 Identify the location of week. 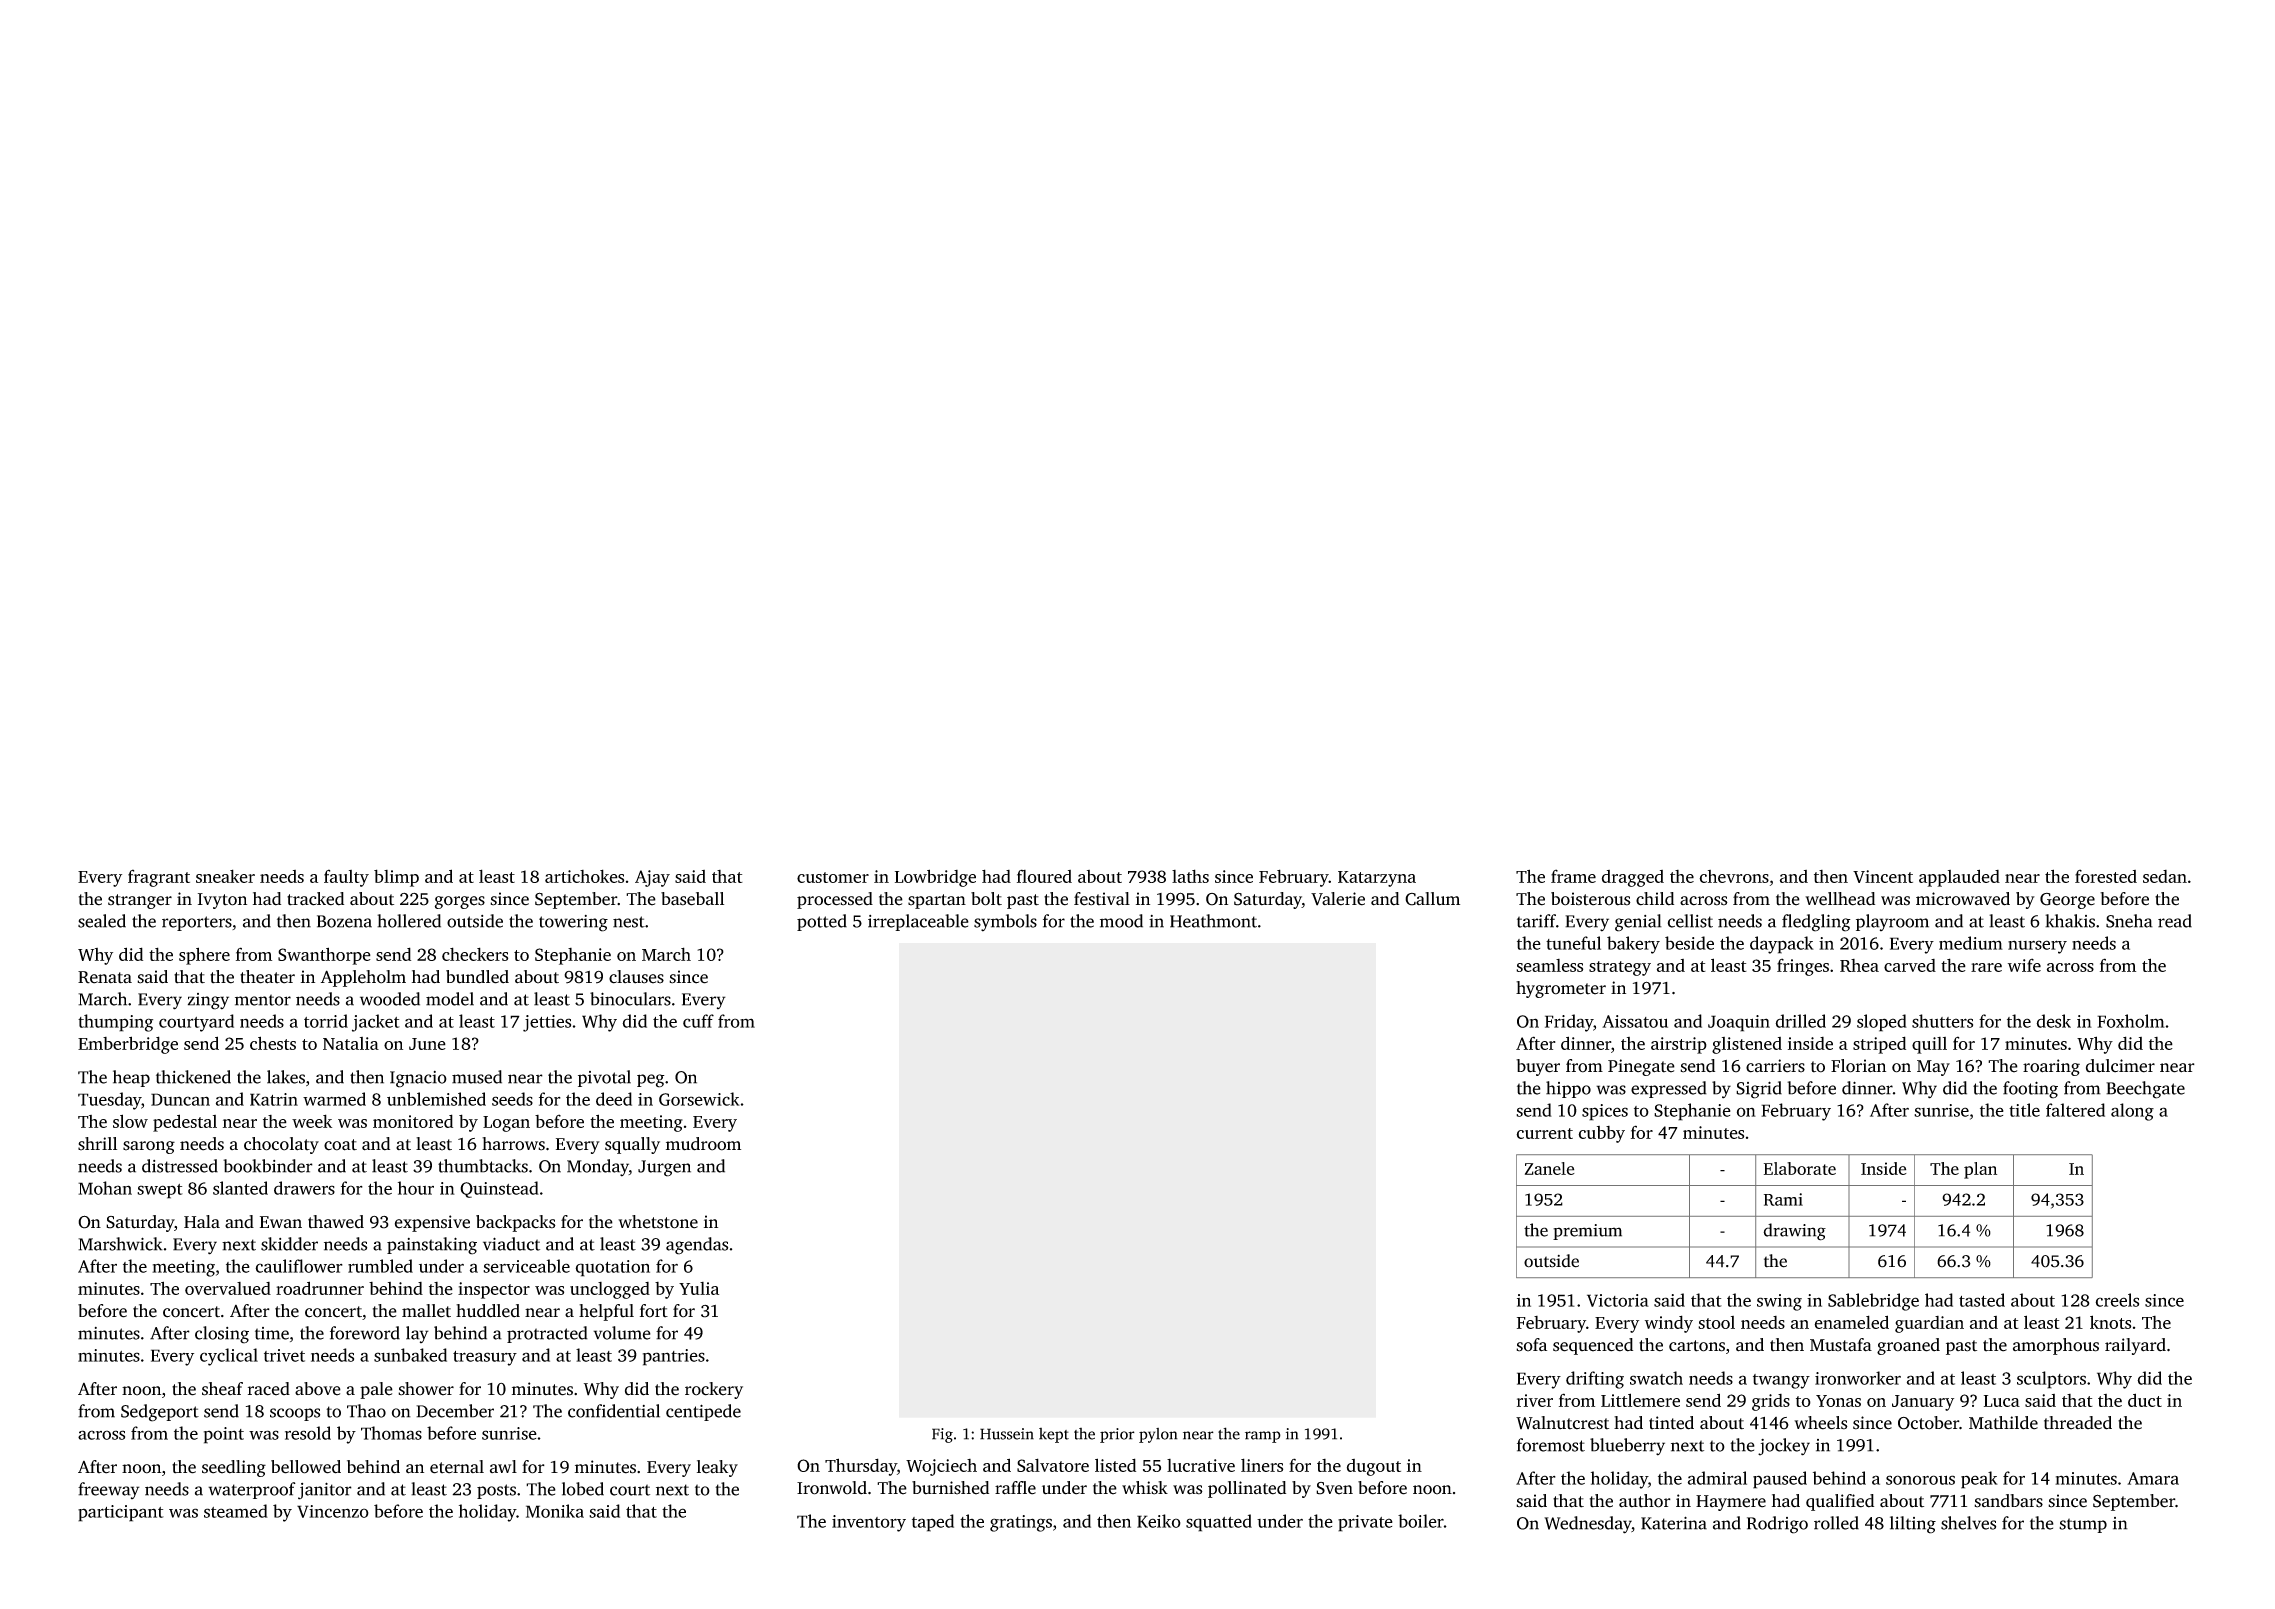
(312, 1121).
